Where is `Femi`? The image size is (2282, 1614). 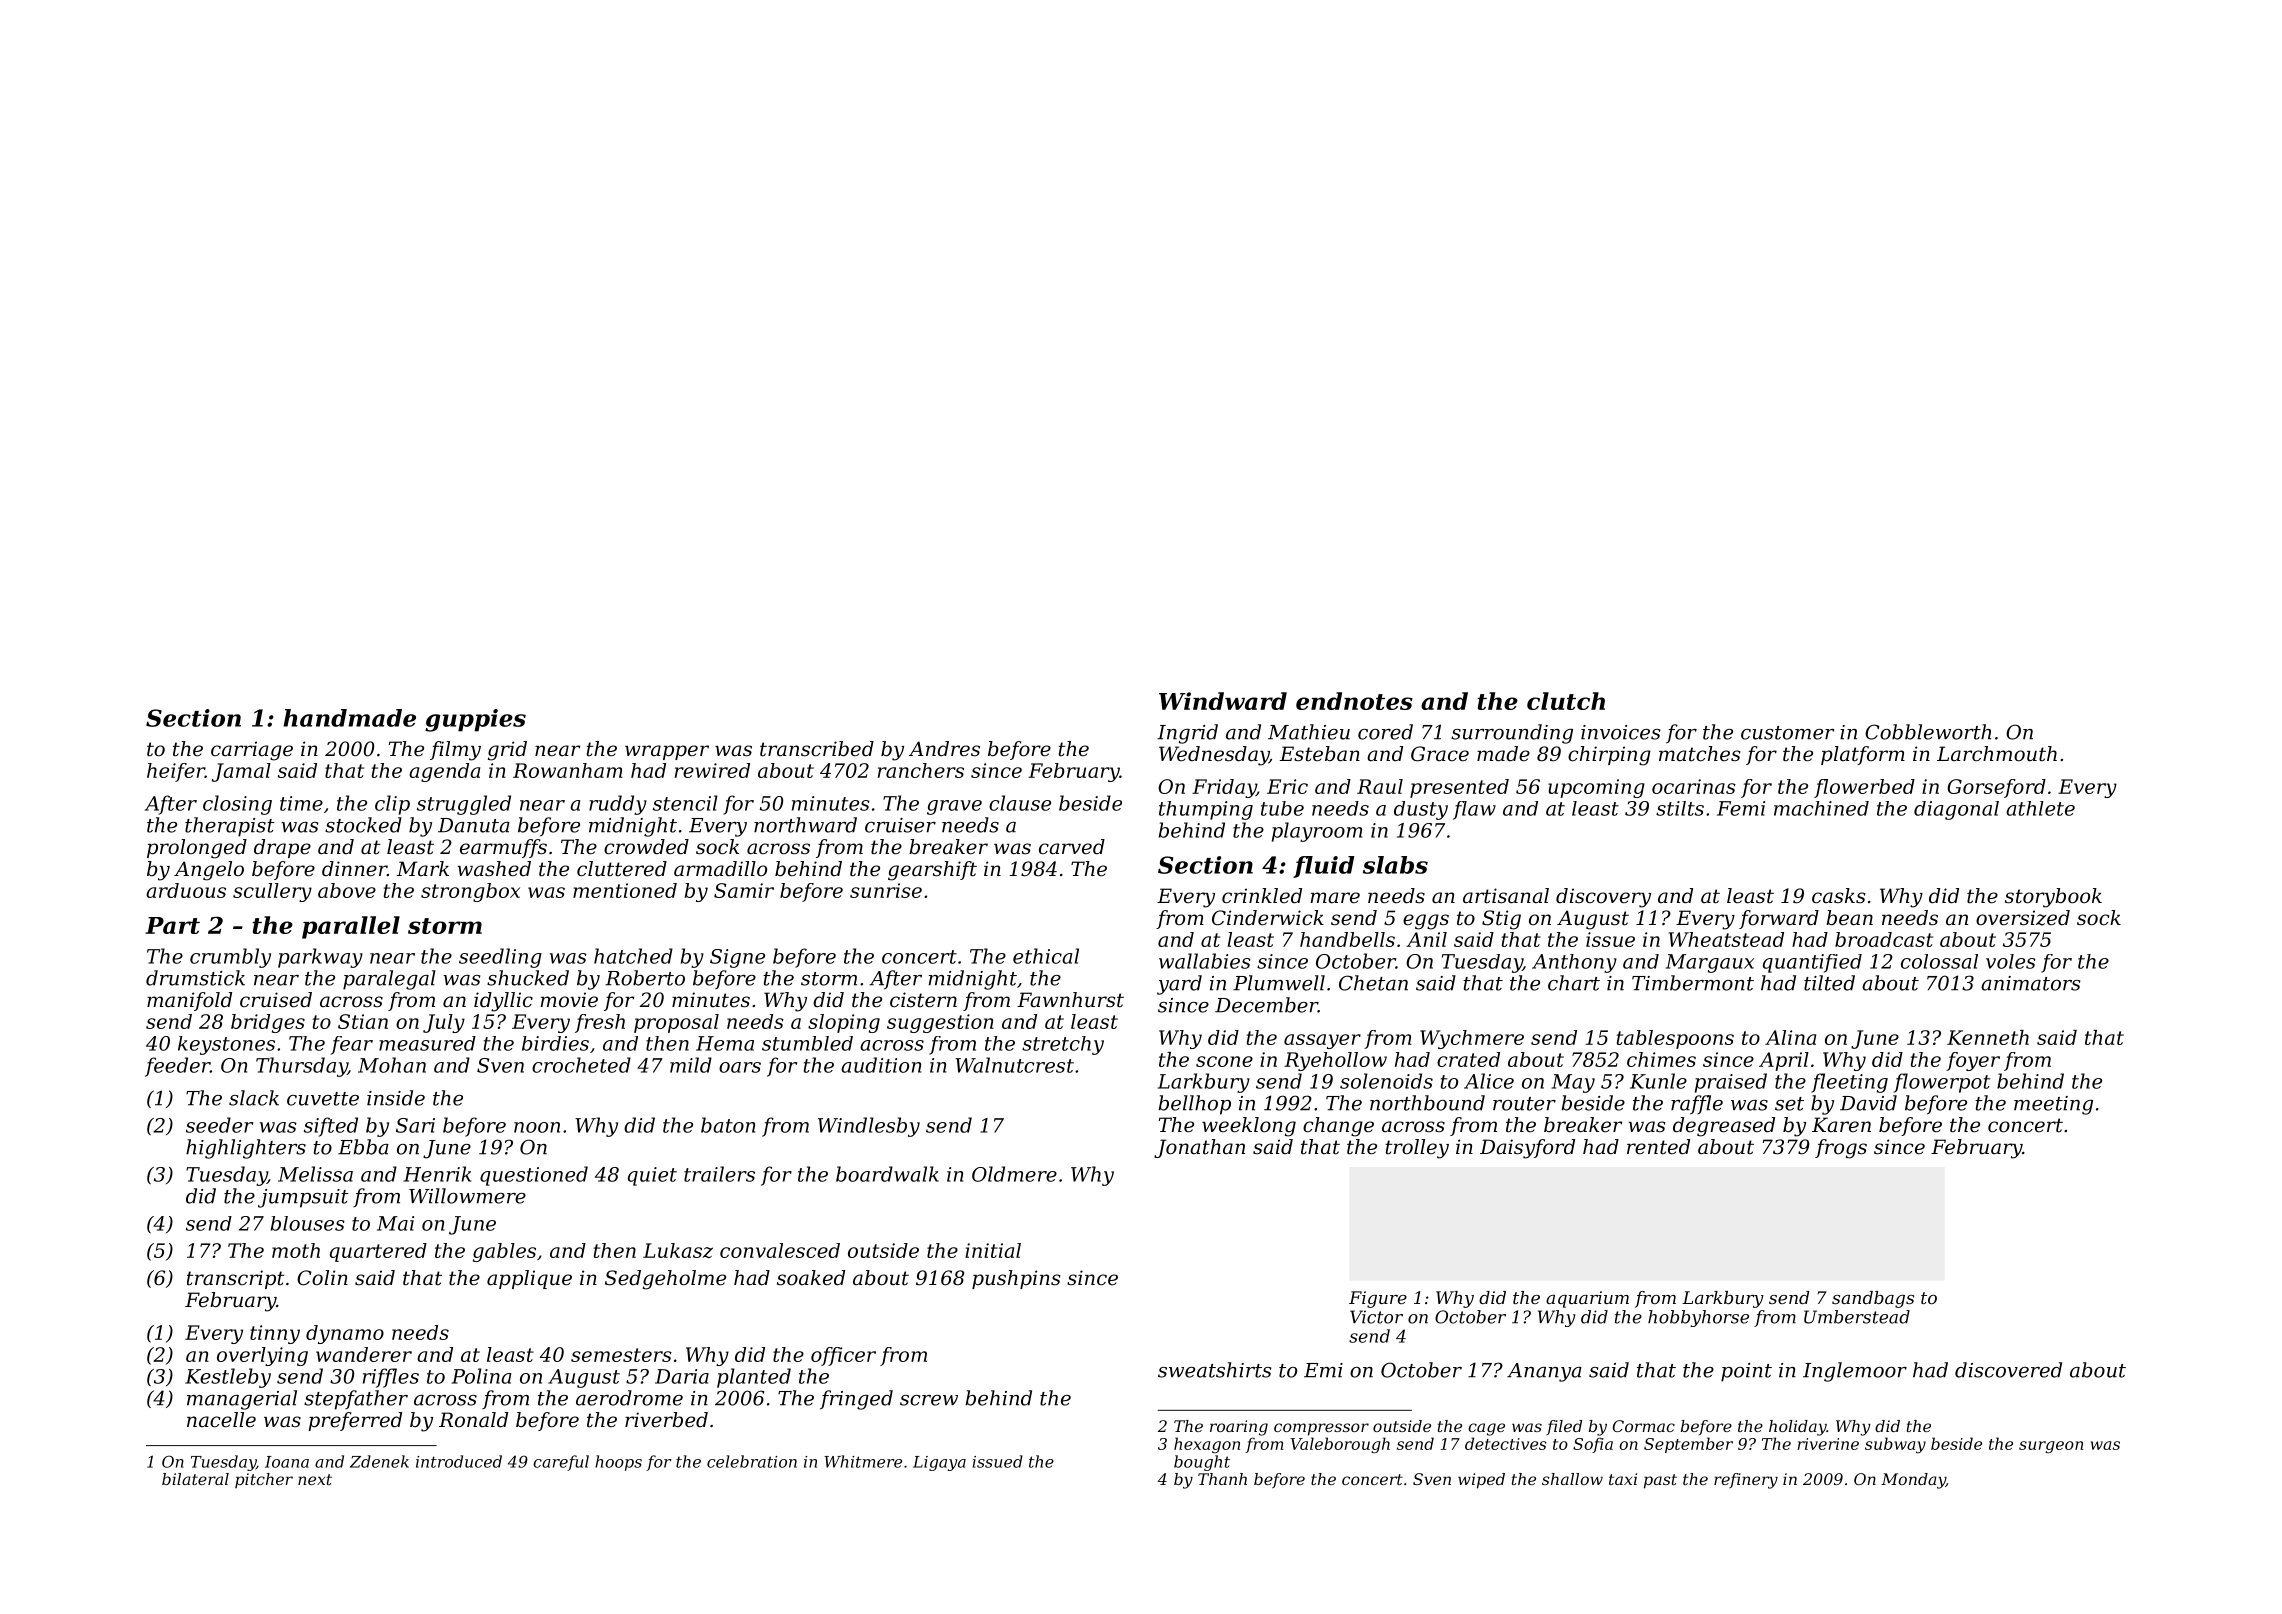 Femi is located at coordinates (1741, 808).
